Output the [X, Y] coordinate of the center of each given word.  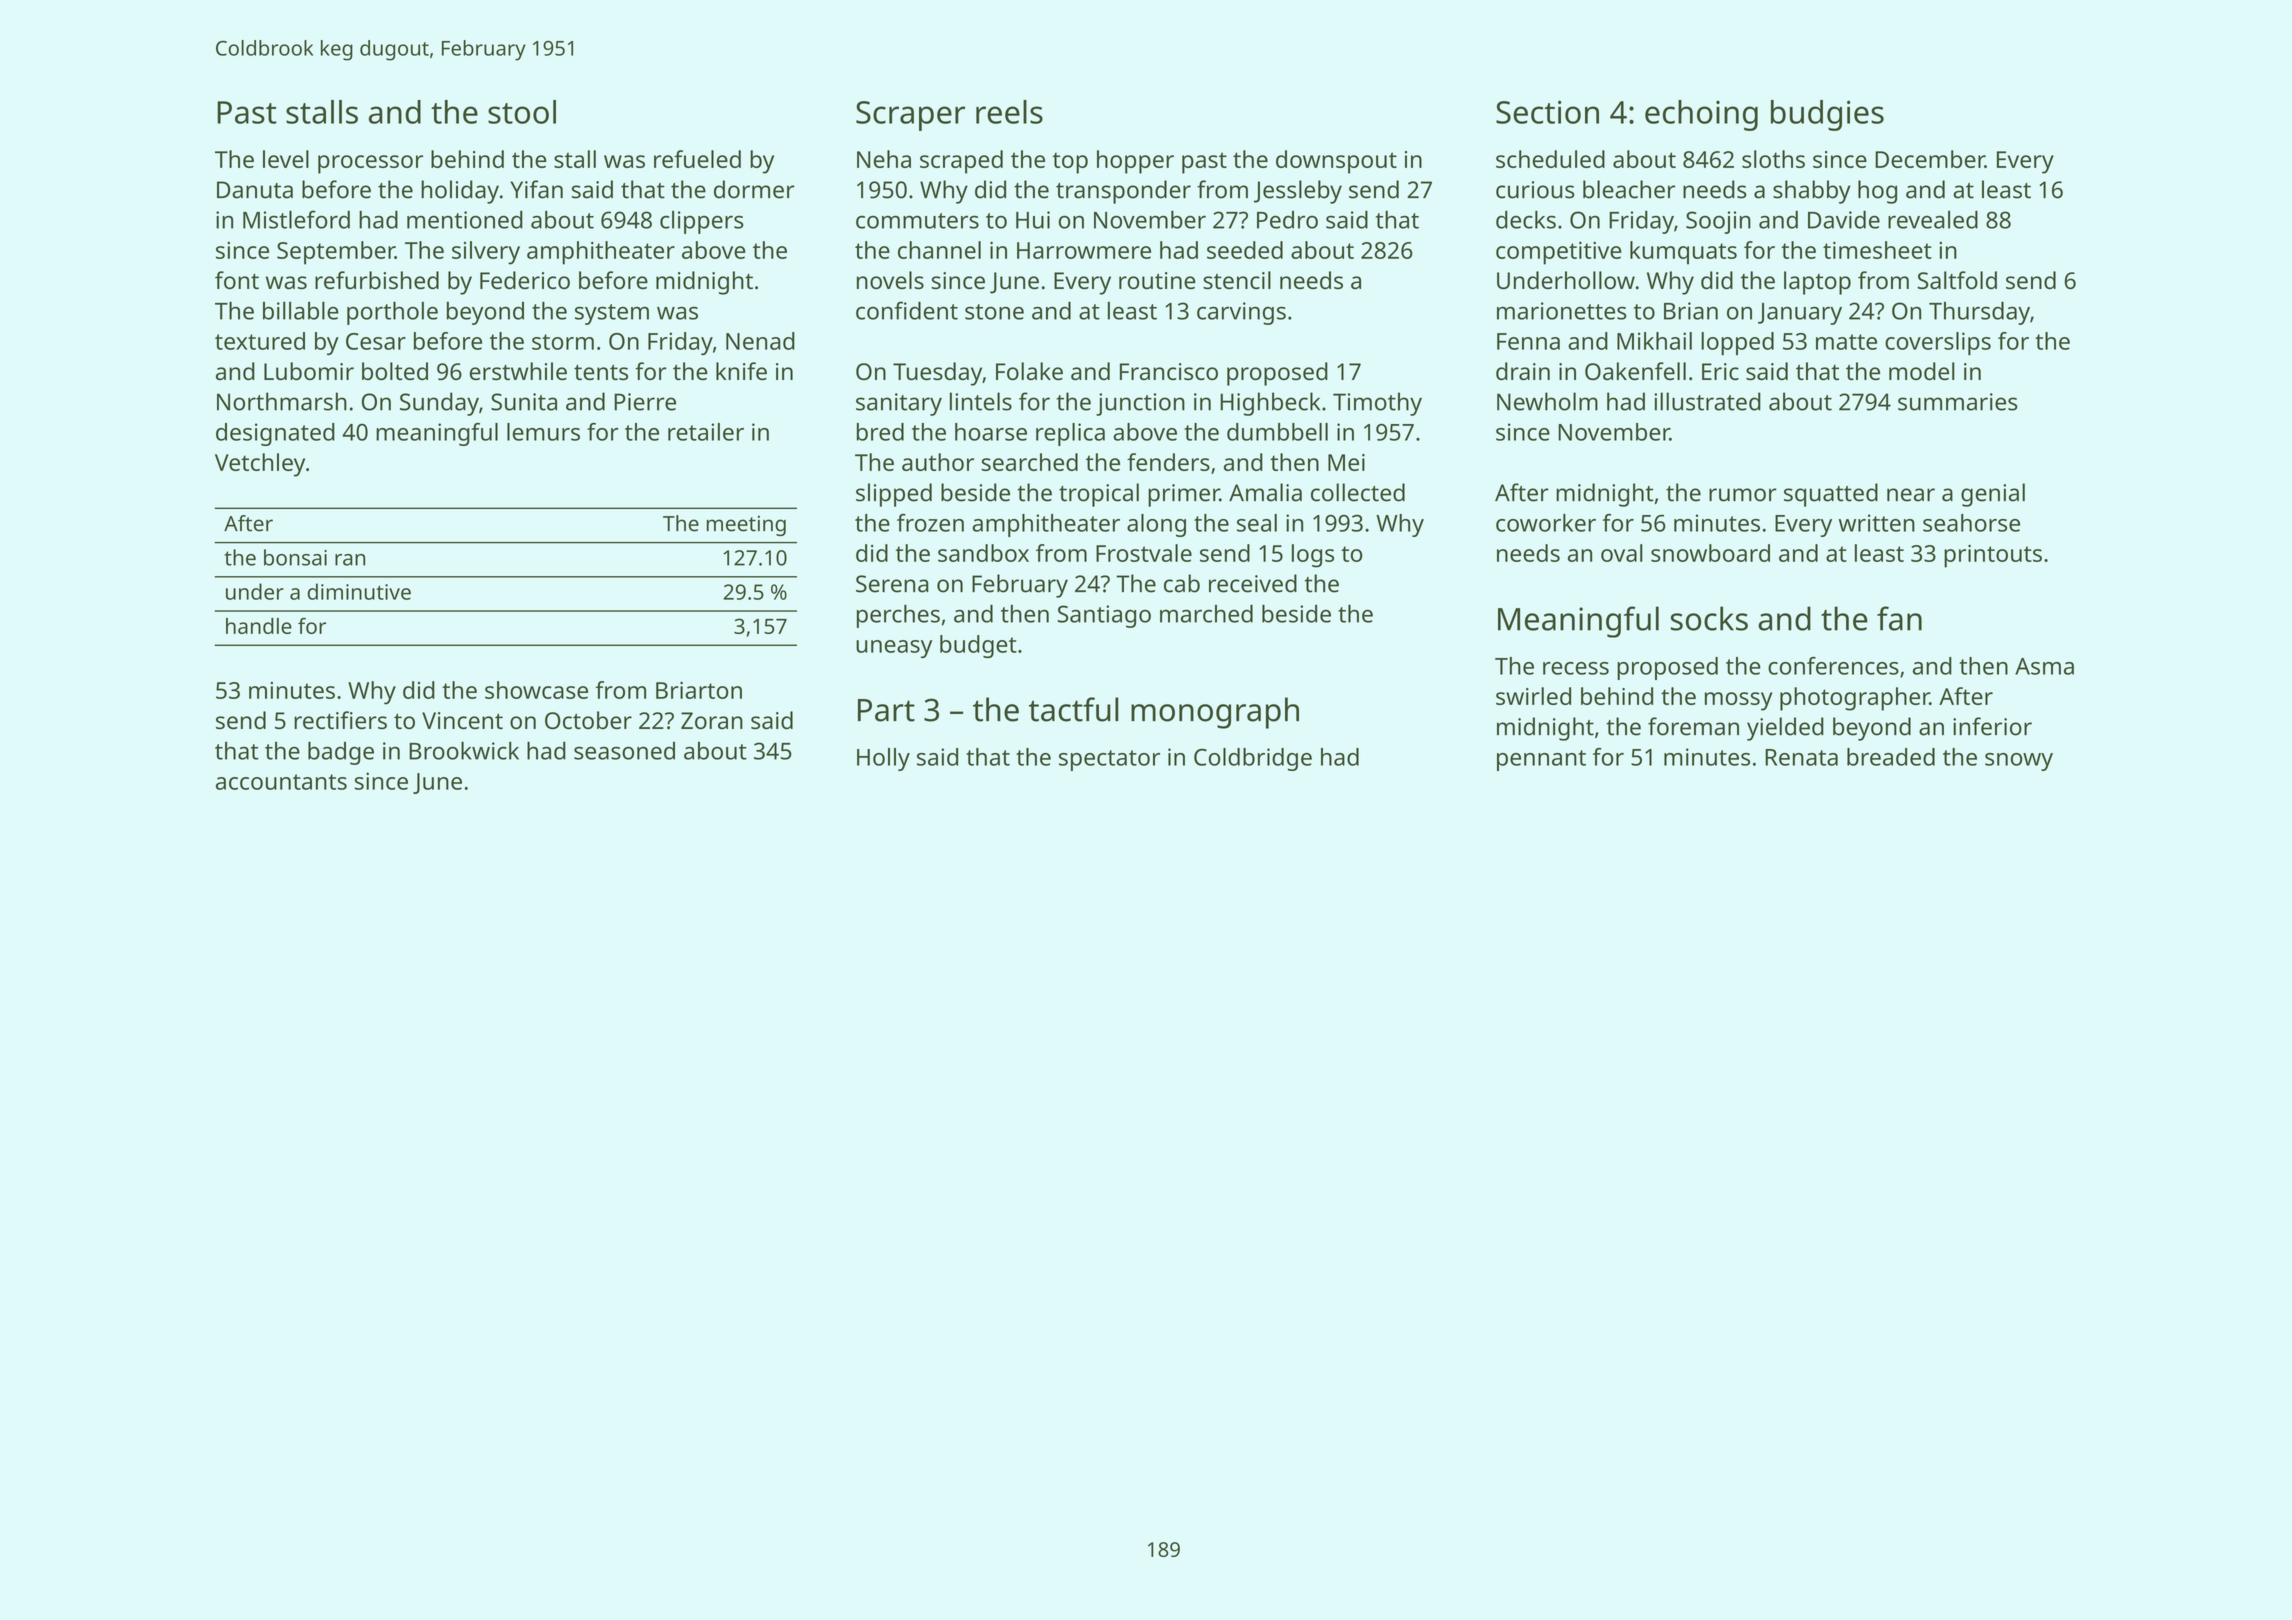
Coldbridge [1253, 759]
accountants [281, 782]
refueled [697, 159]
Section [1547, 112]
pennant [1541, 760]
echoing [1701, 115]
